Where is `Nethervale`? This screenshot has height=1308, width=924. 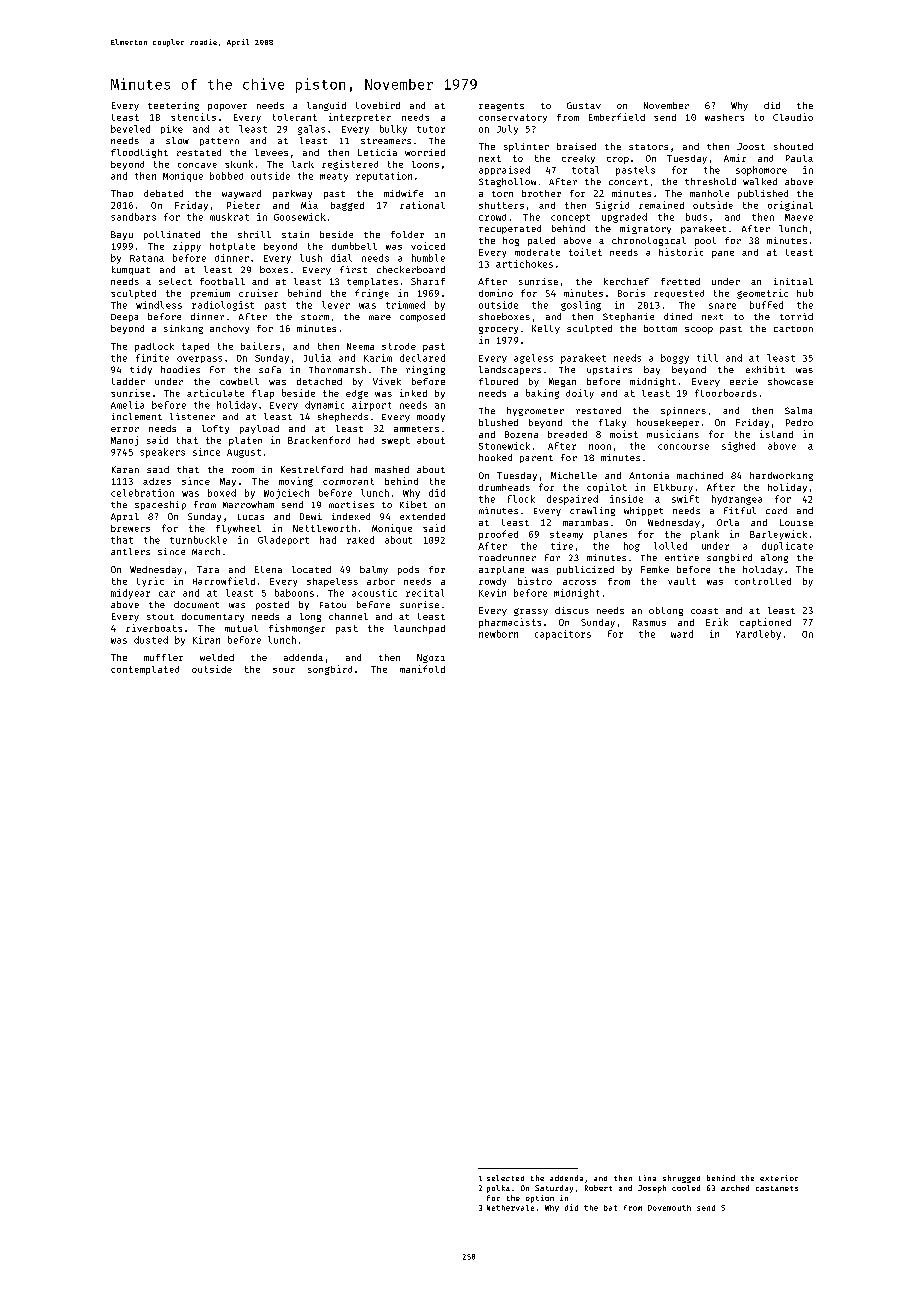 Nethervale is located at coordinates (510, 1208).
